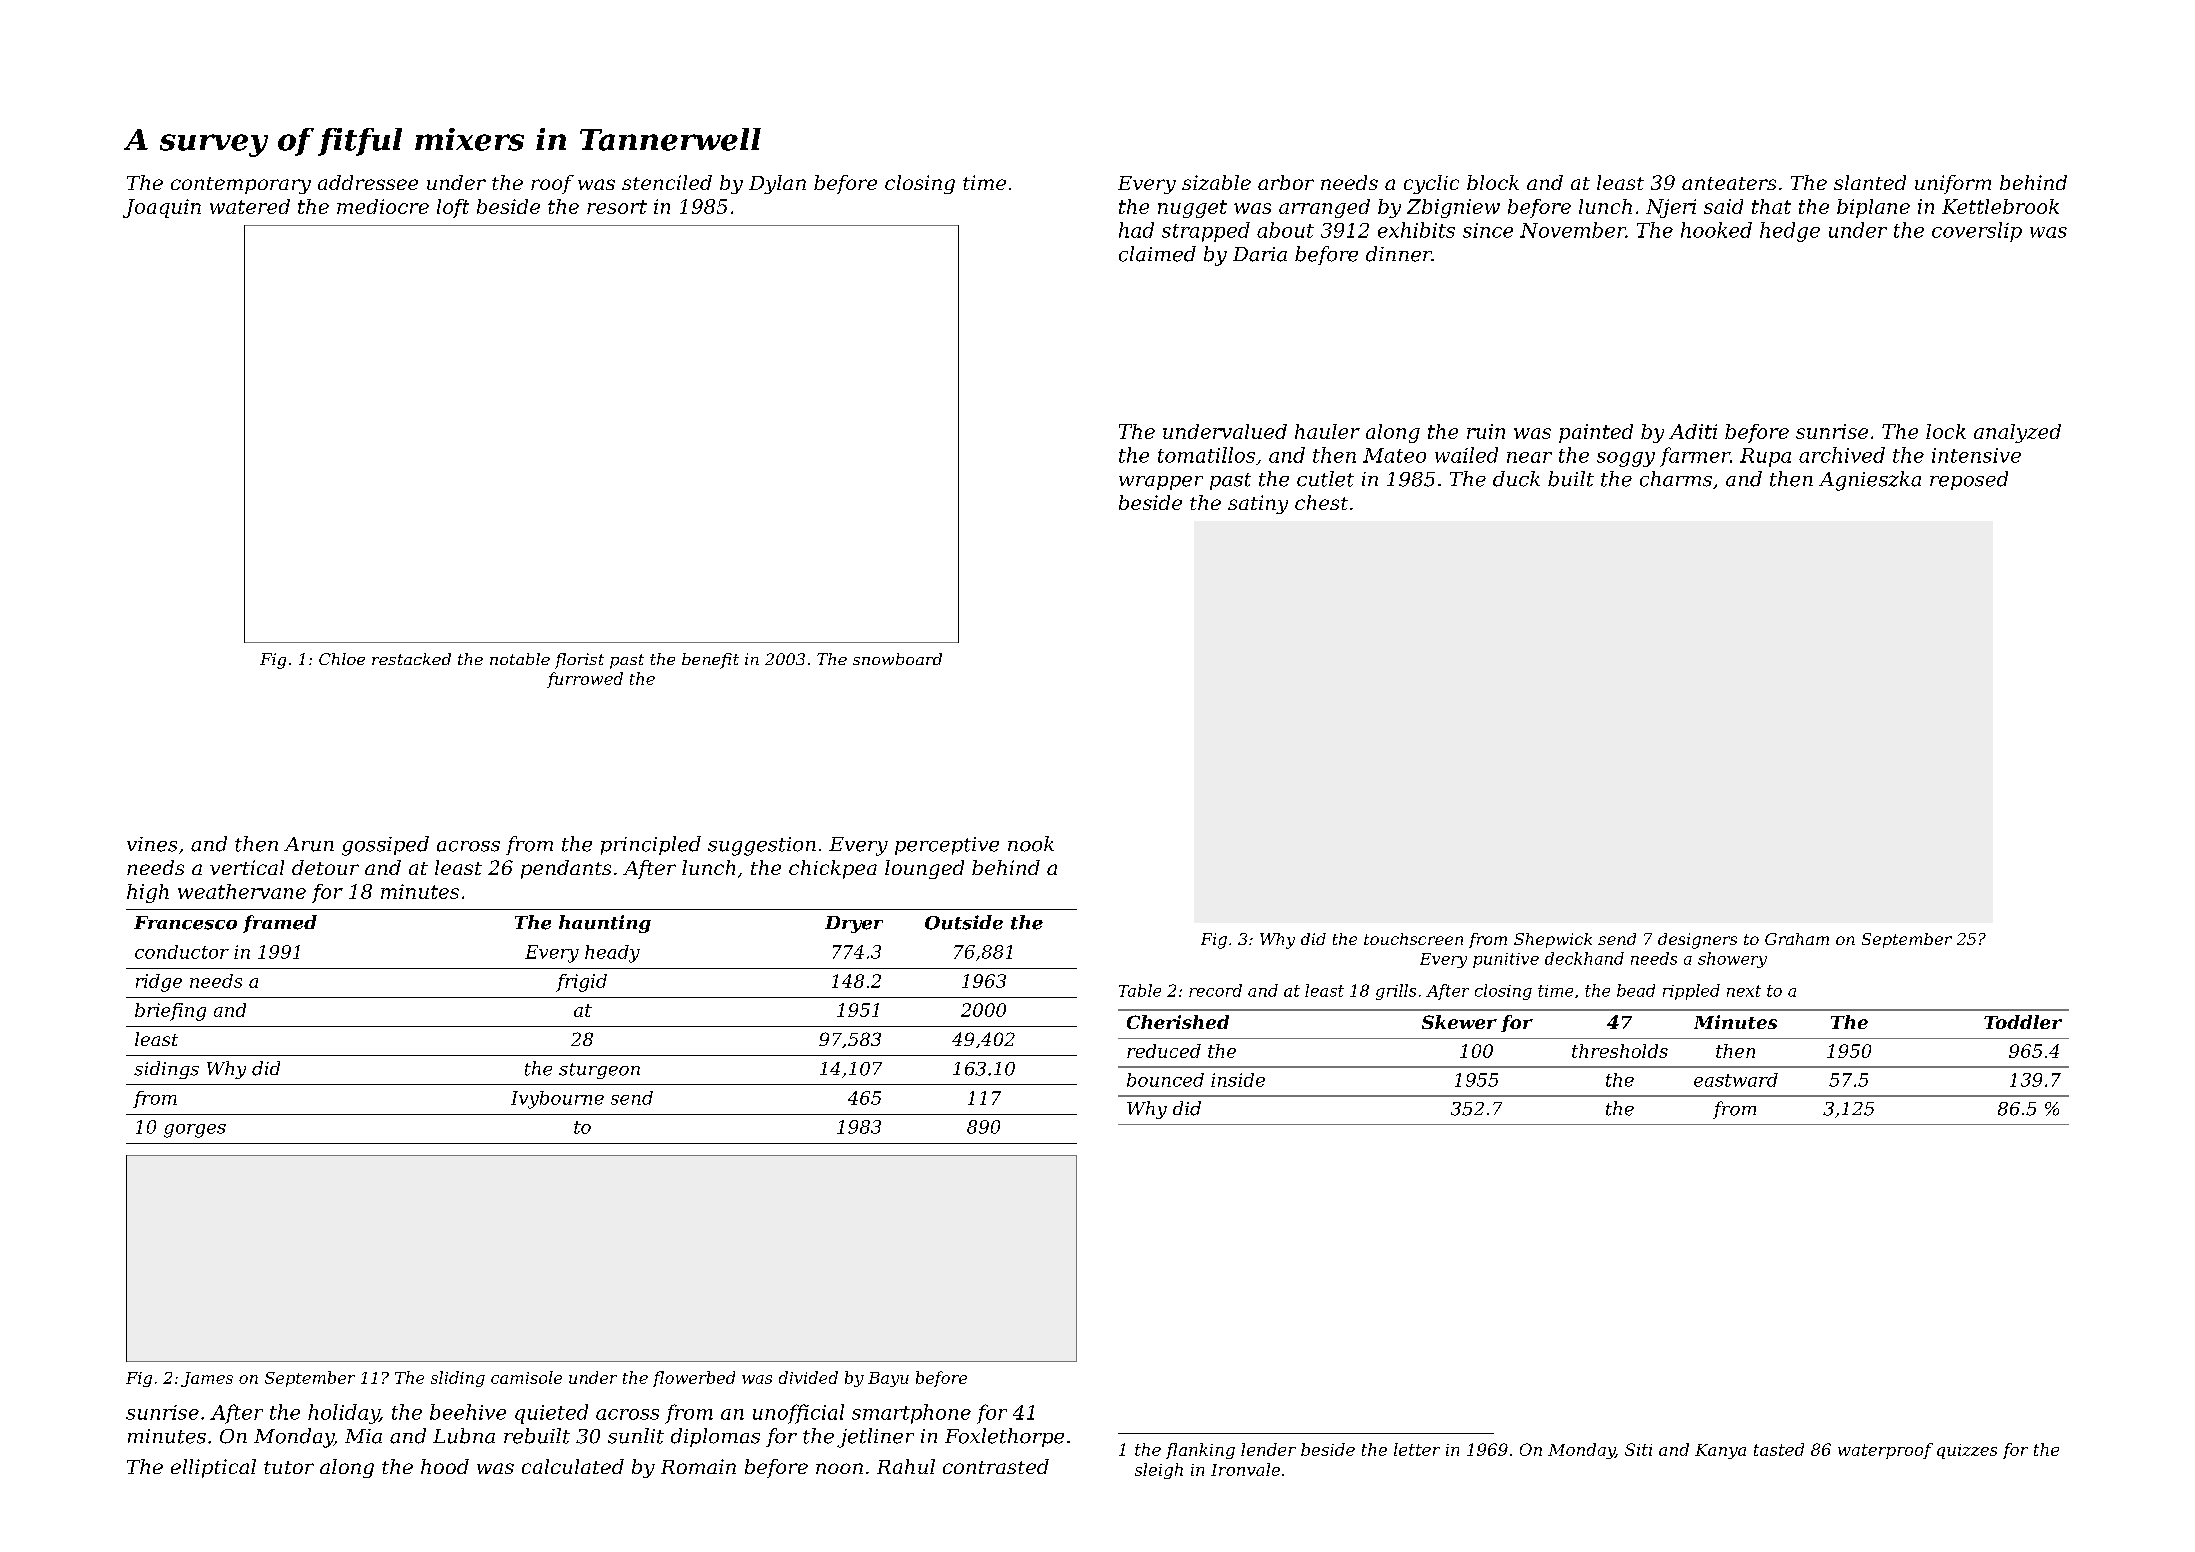 The height and width of the screenshot is (1552, 2195). I want to click on benefit, so click(710, 661).
